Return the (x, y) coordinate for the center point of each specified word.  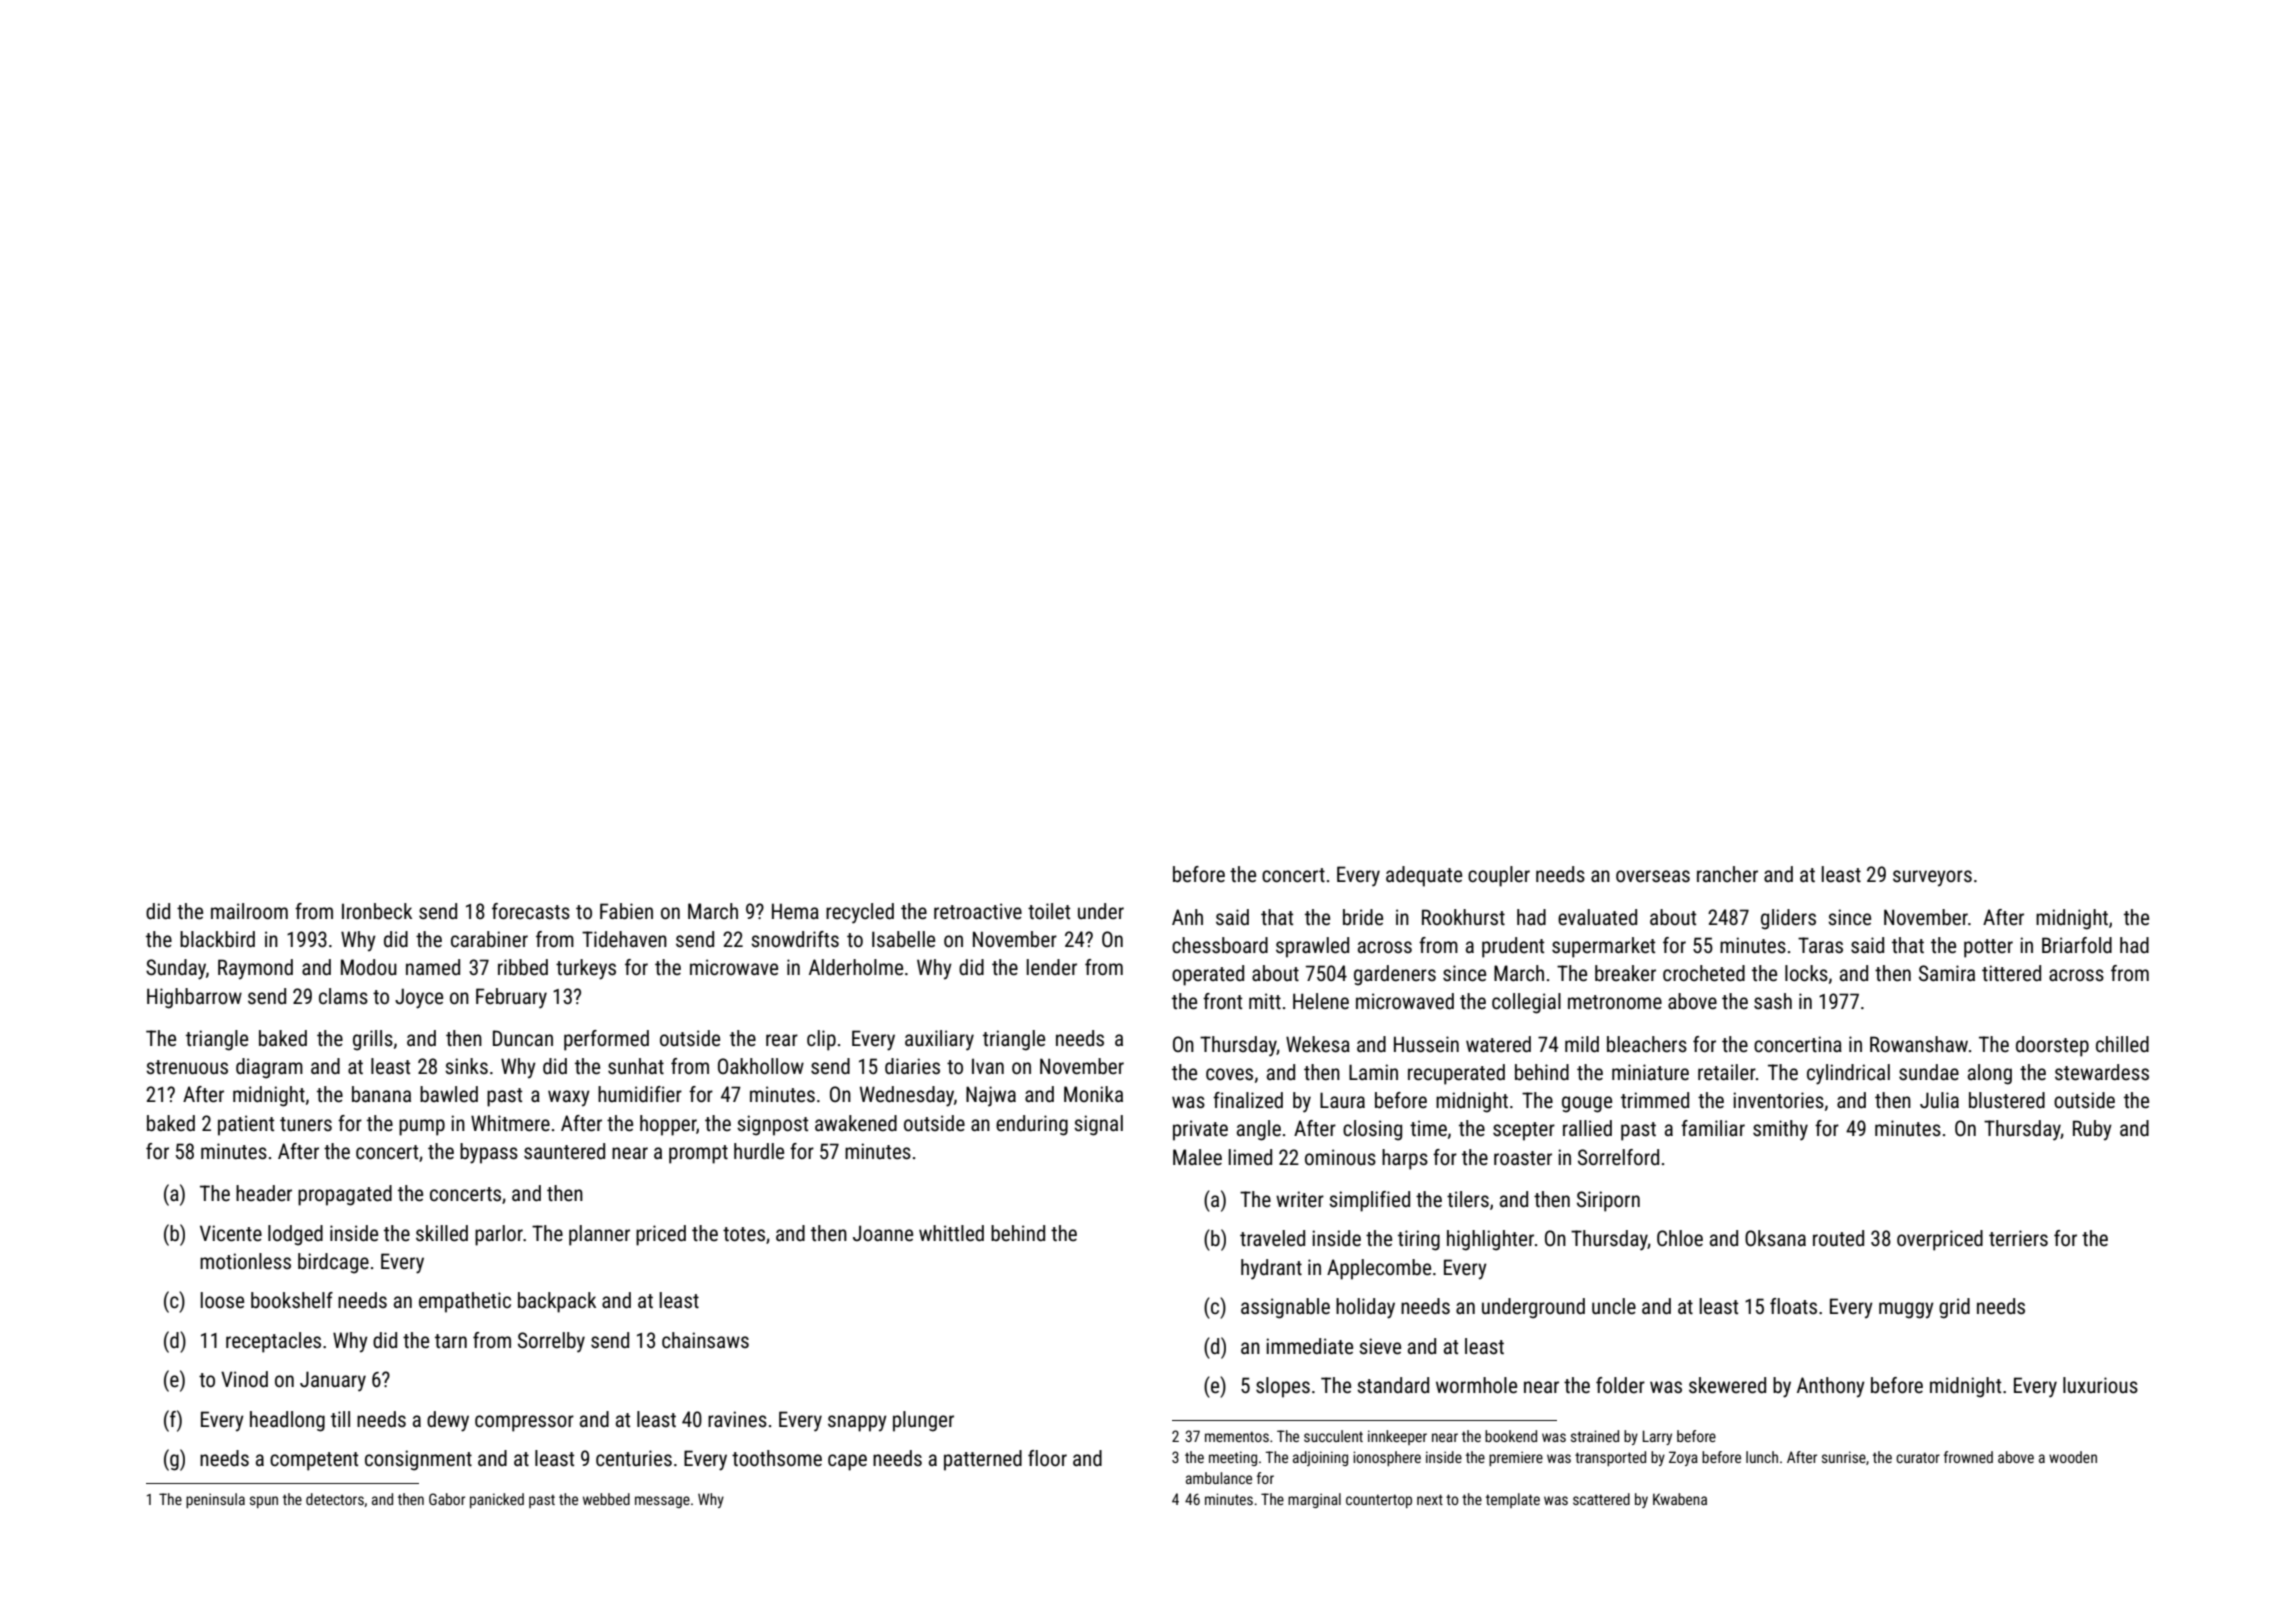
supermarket (1603, 947)
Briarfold (2077, 945)
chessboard (1220, 945)
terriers (2018, 1238)
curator (1918, 1457)
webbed (606, 1499)
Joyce (419, 998)
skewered (1727, 1385)
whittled (951, 1233)
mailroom (249, 911)
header (264, 1193)
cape (847, 1462)
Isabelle (903, 939)
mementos (1237, 1436)
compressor (524, 1423)
